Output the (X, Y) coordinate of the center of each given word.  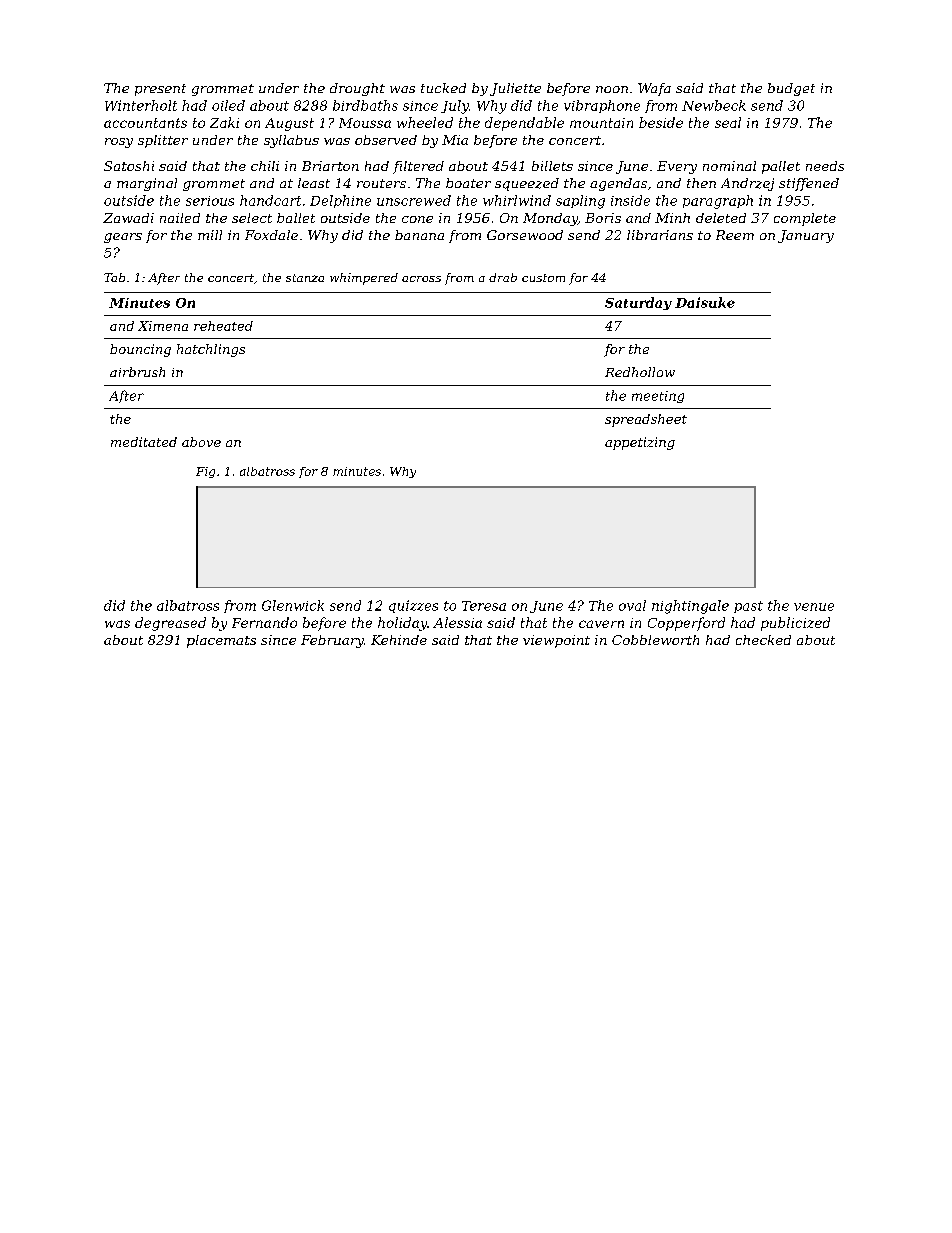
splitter (163, 141)
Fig (205, 472)
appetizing (640, 443)
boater (468, 183)
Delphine (340, 201)
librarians (660, 235)
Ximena (163, 326)
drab (503, 277)
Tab (114, 277)
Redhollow (640, 372)
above (201, 442)
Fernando (264, 622)
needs (825, 166)
